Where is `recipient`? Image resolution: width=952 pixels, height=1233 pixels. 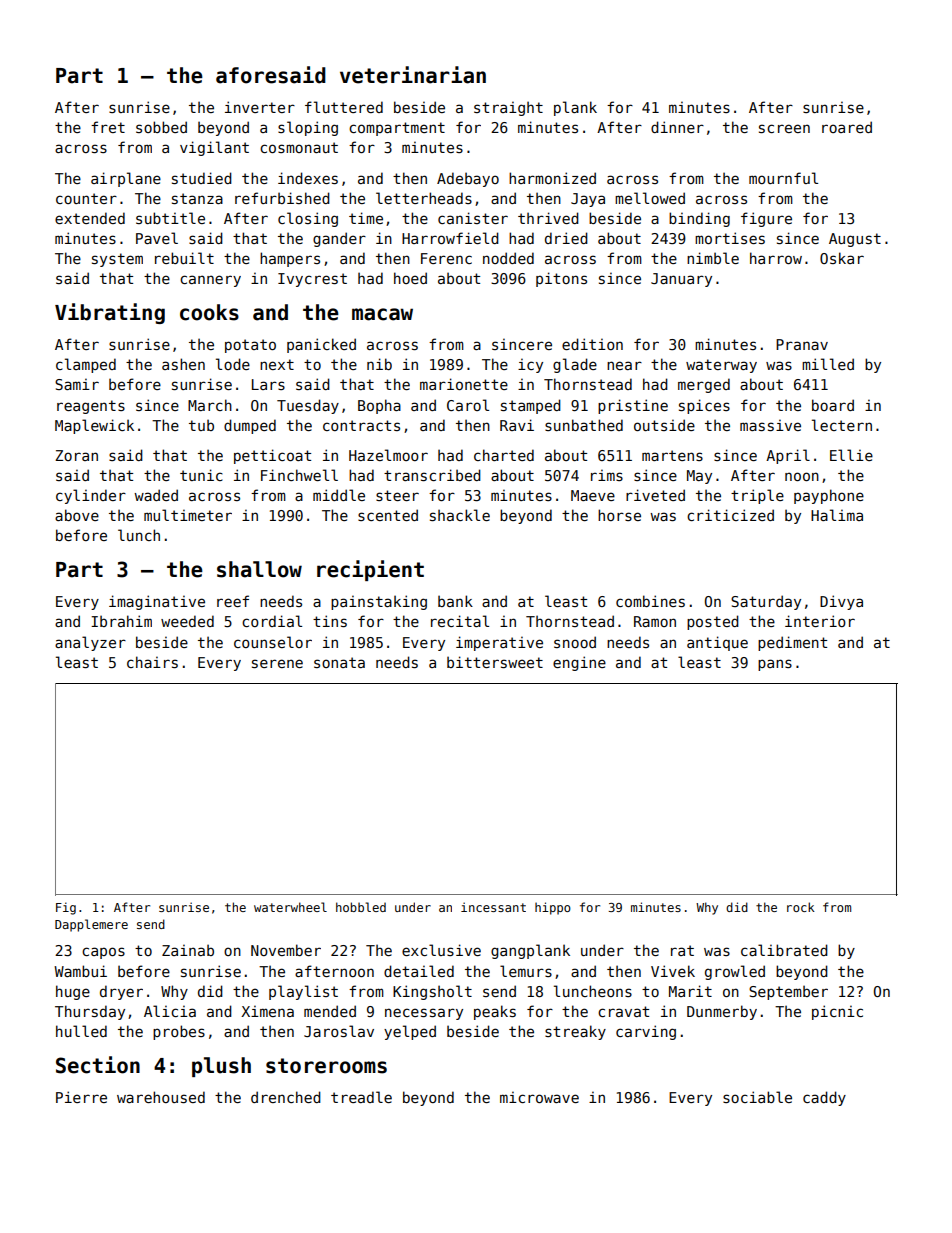 recipient is located at coordinates (370, 570).
